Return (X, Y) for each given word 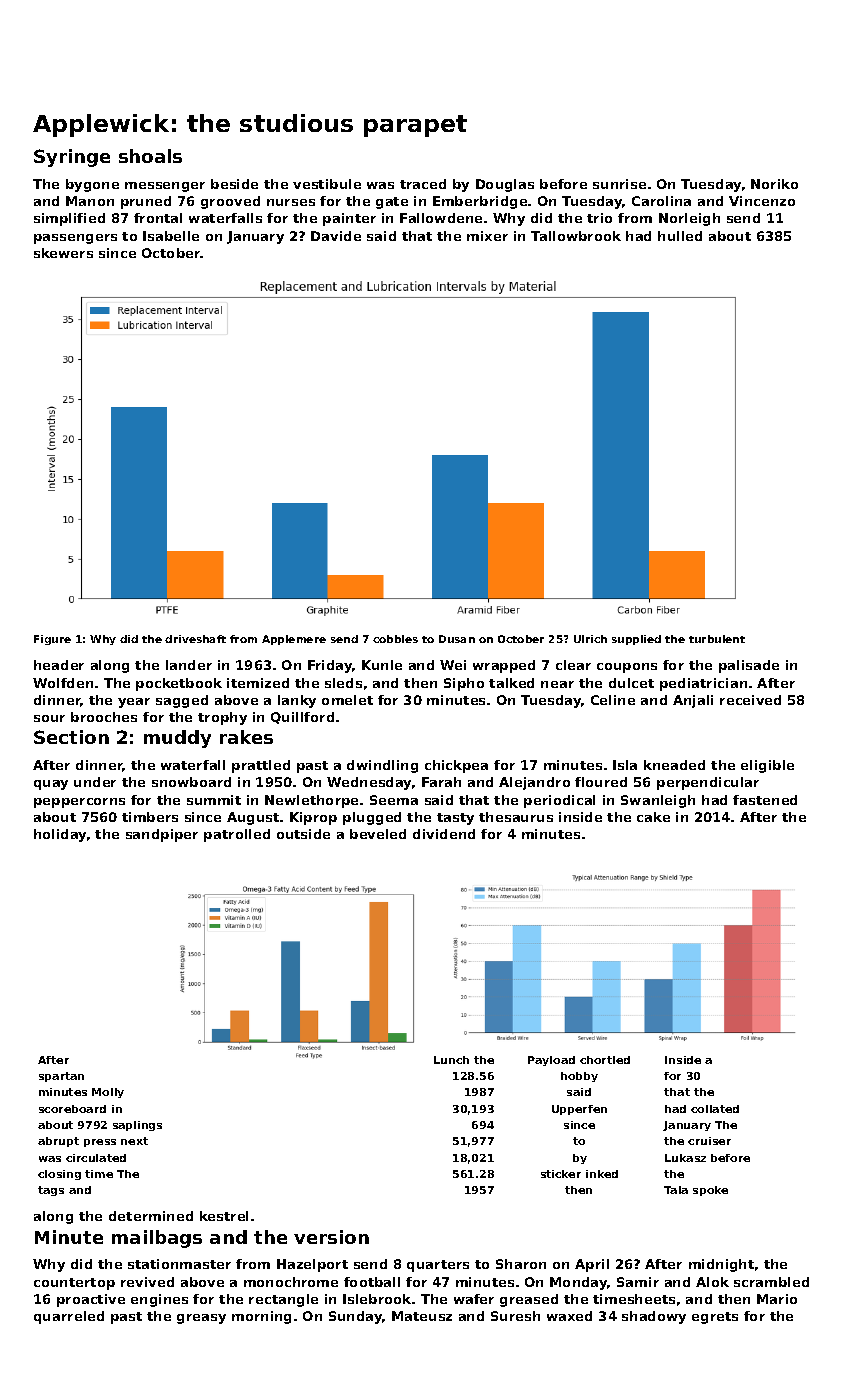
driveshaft (195, 639)
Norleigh (689, 219)
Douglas (505, 185)
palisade (749, 666)
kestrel (224, 1216)
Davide (336, 236)
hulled (680, 236)
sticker (561, 1174)
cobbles (395, 639)
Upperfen (579, 1110)
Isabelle (171, 236)
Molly (108, 1093)
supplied (636, 640)
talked (511, 683)
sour (49, 718)
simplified (69, 219)
